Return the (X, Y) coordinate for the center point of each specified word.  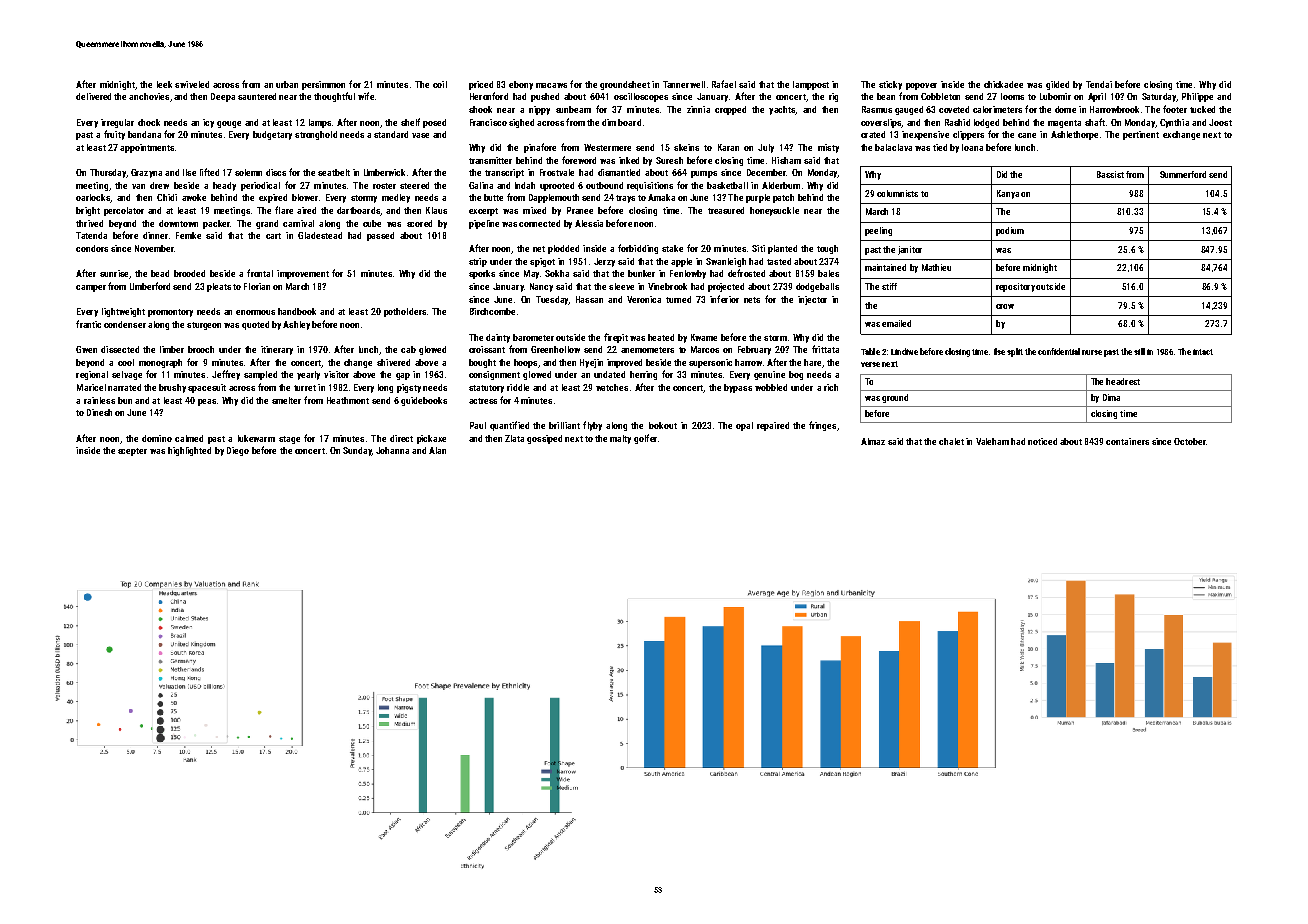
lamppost (811, 85)
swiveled (192, 84)
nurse (1092, 352)
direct (401, 438)
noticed (1042, 441)
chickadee (1003, 84)
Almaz (873, 441)
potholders (405, 312)
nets (752, 300)
